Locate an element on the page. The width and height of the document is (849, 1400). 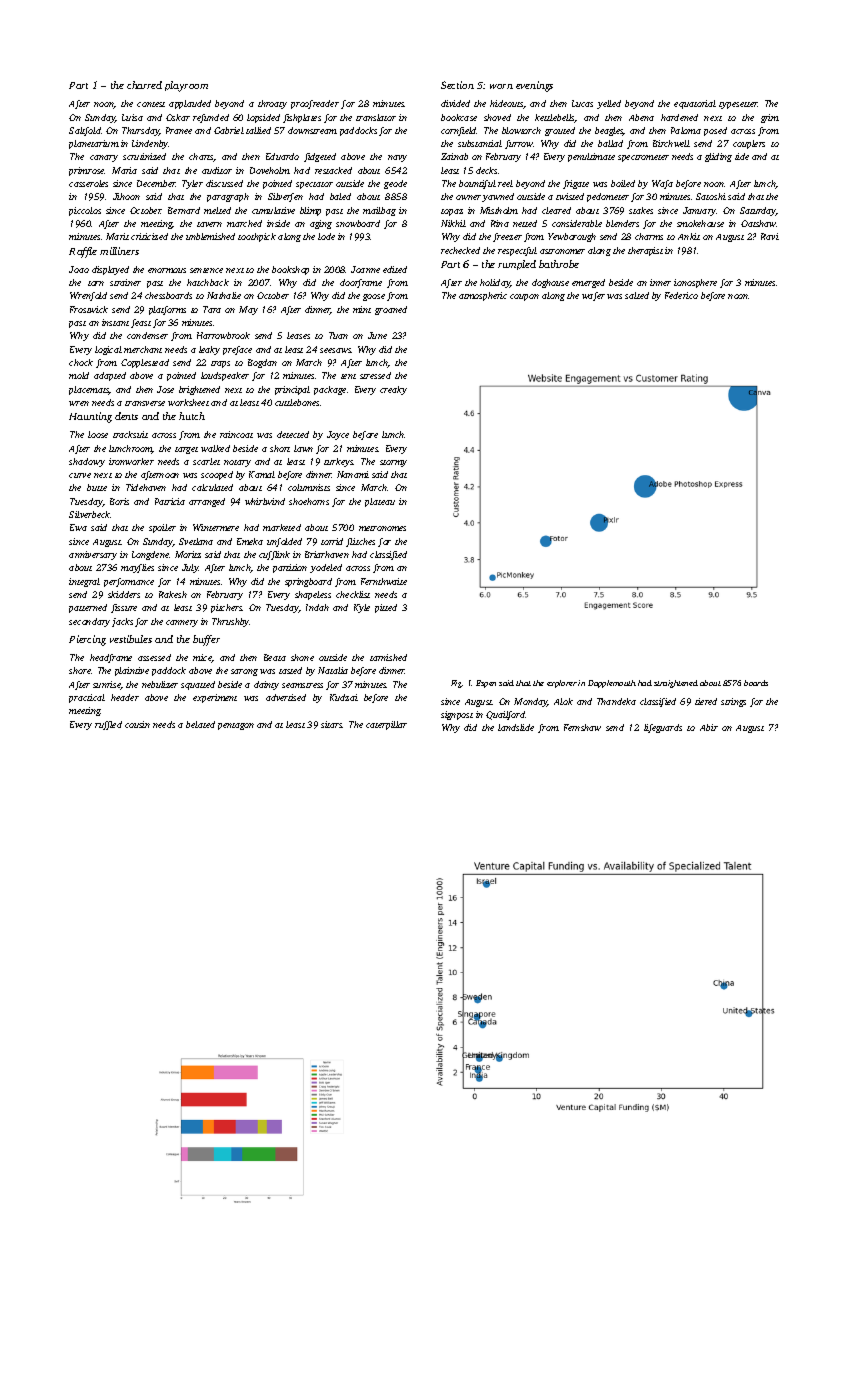
emerged is located at coordinates (588, 283).
